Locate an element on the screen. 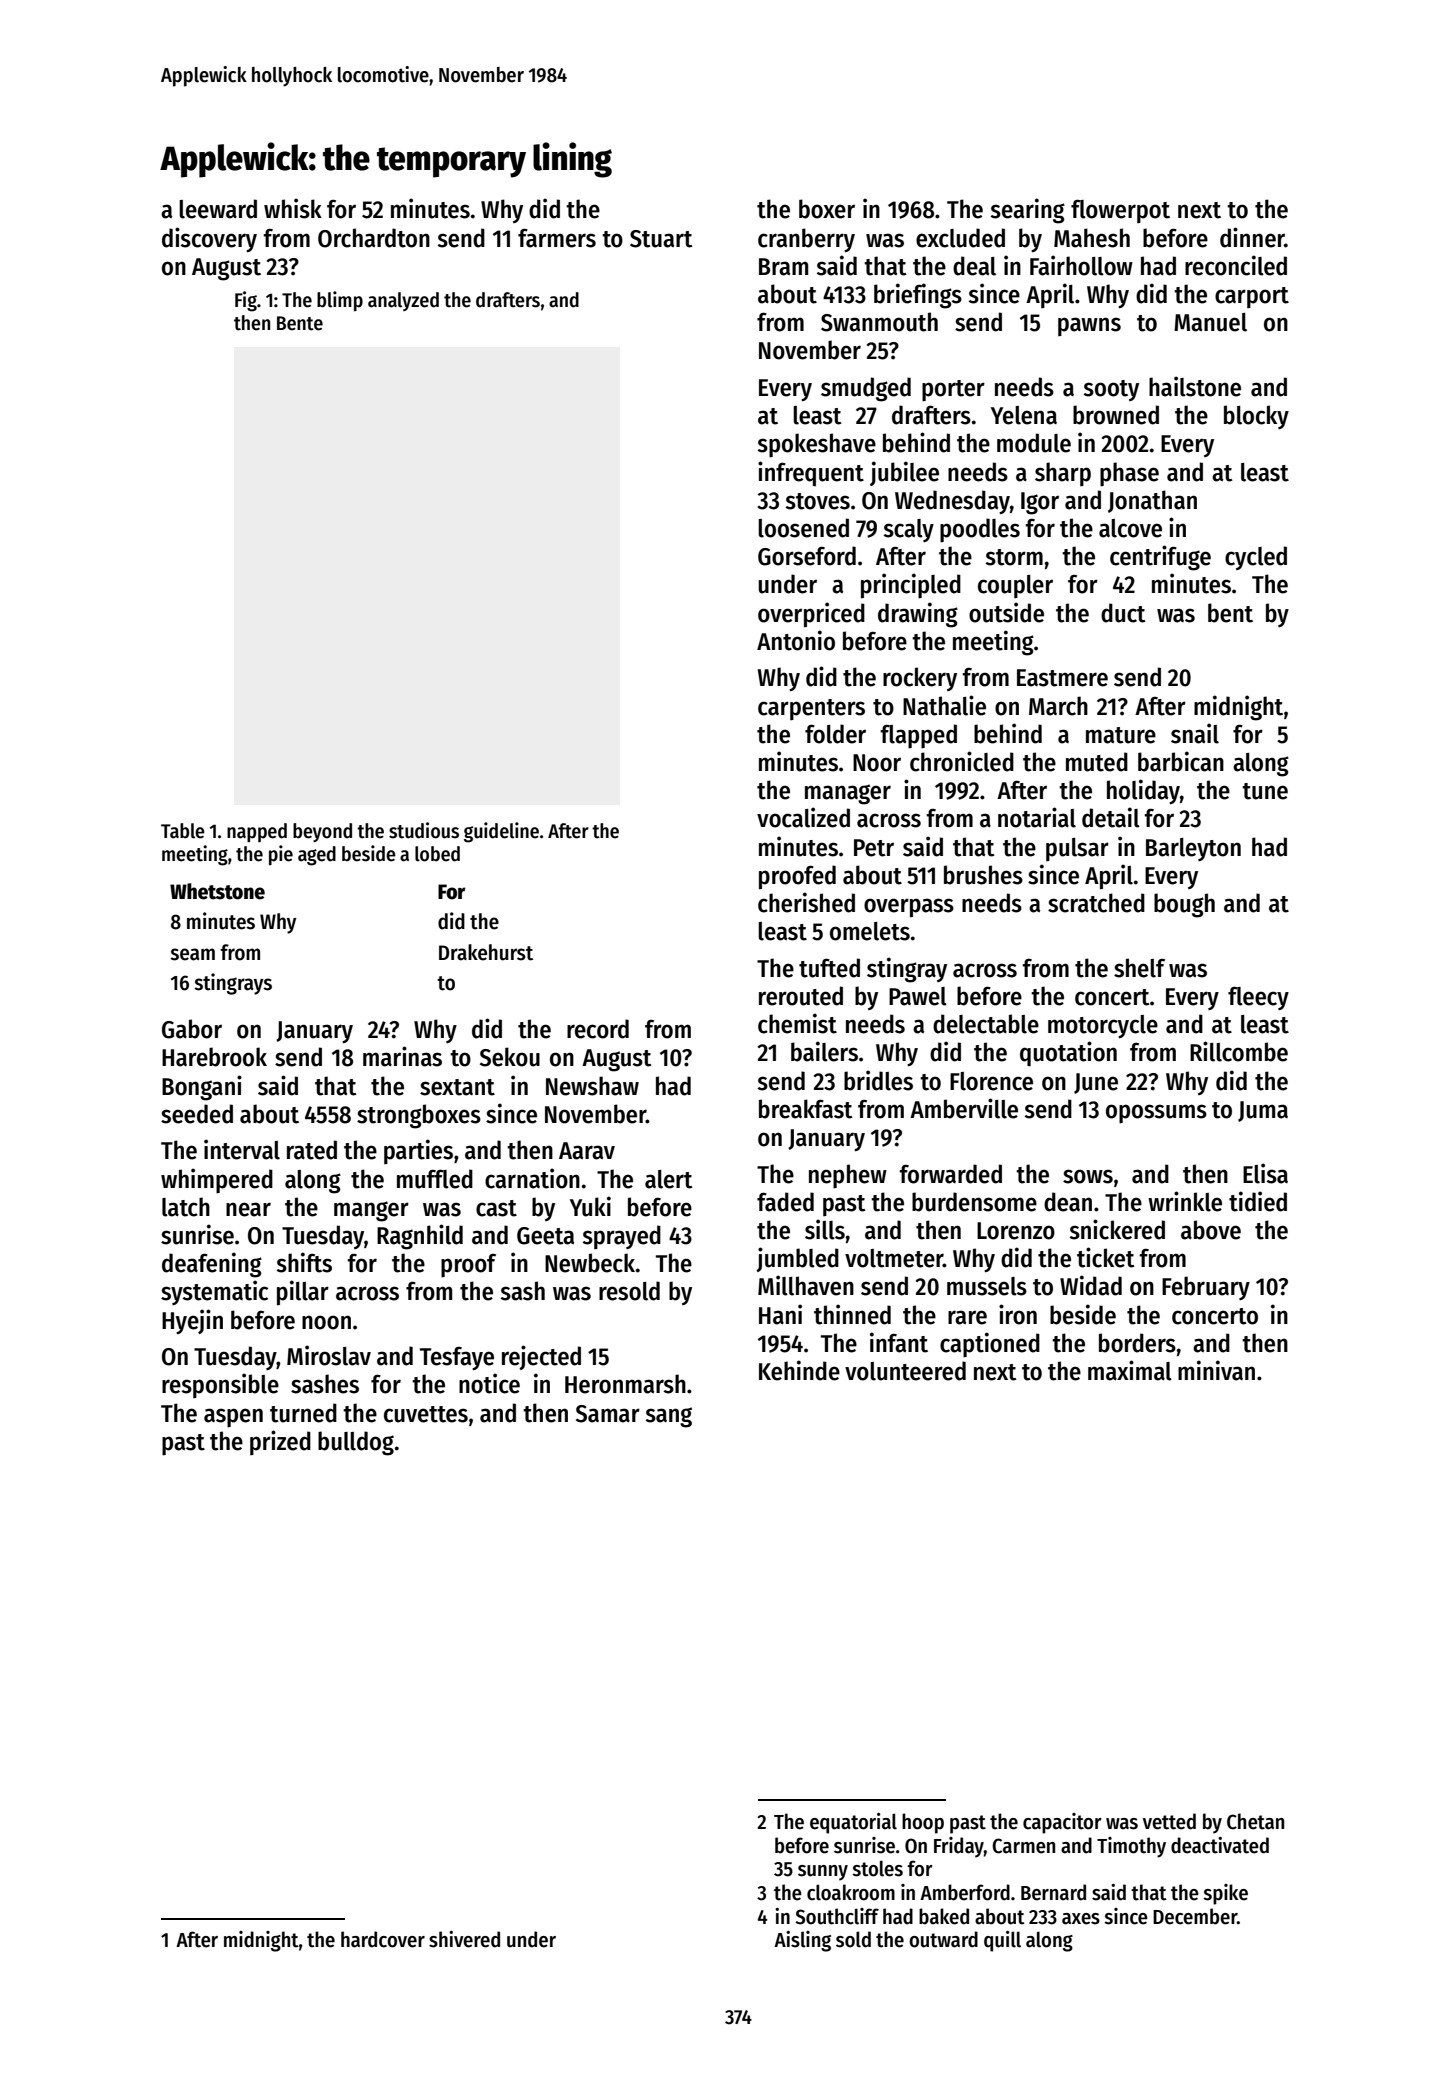  leeward is located at coordinates (218, 209).
